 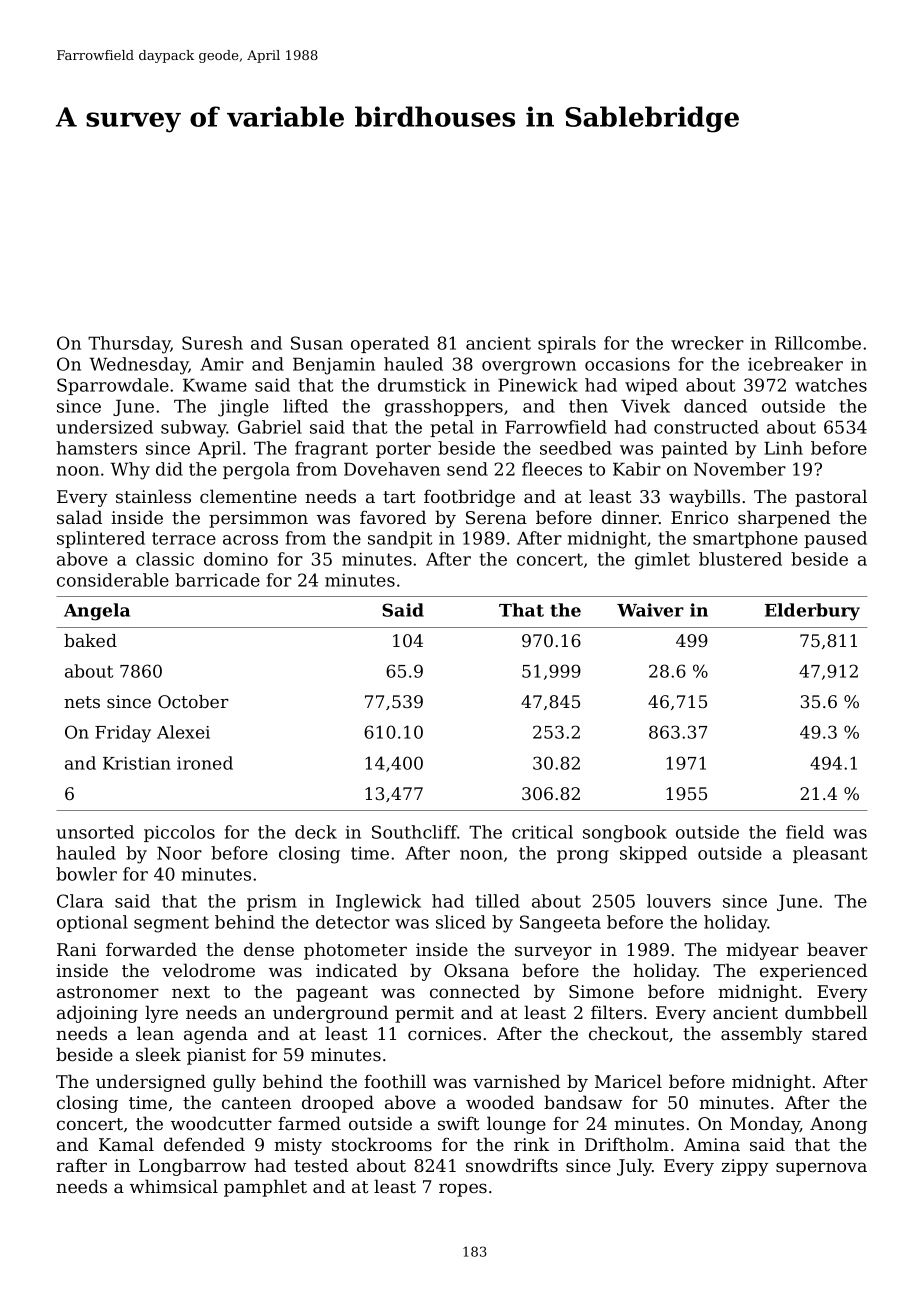 What do you see at coordinates (463, 1190) in the image?
I see `ropes` at bounding box center [463, 1190].
